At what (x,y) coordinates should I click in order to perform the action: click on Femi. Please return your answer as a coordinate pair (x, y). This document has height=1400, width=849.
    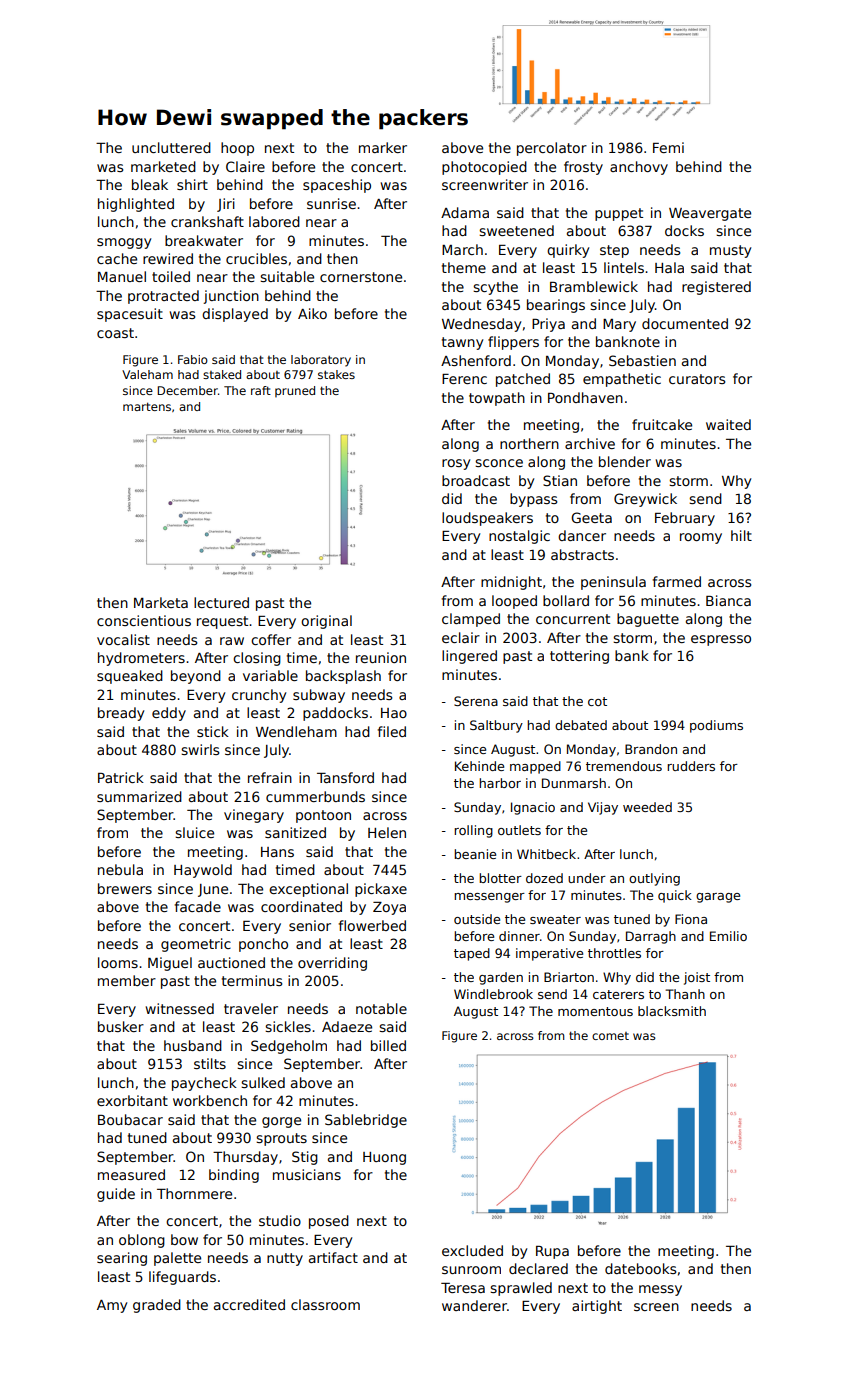
    Looking at the image, I should click on (668, 147).
